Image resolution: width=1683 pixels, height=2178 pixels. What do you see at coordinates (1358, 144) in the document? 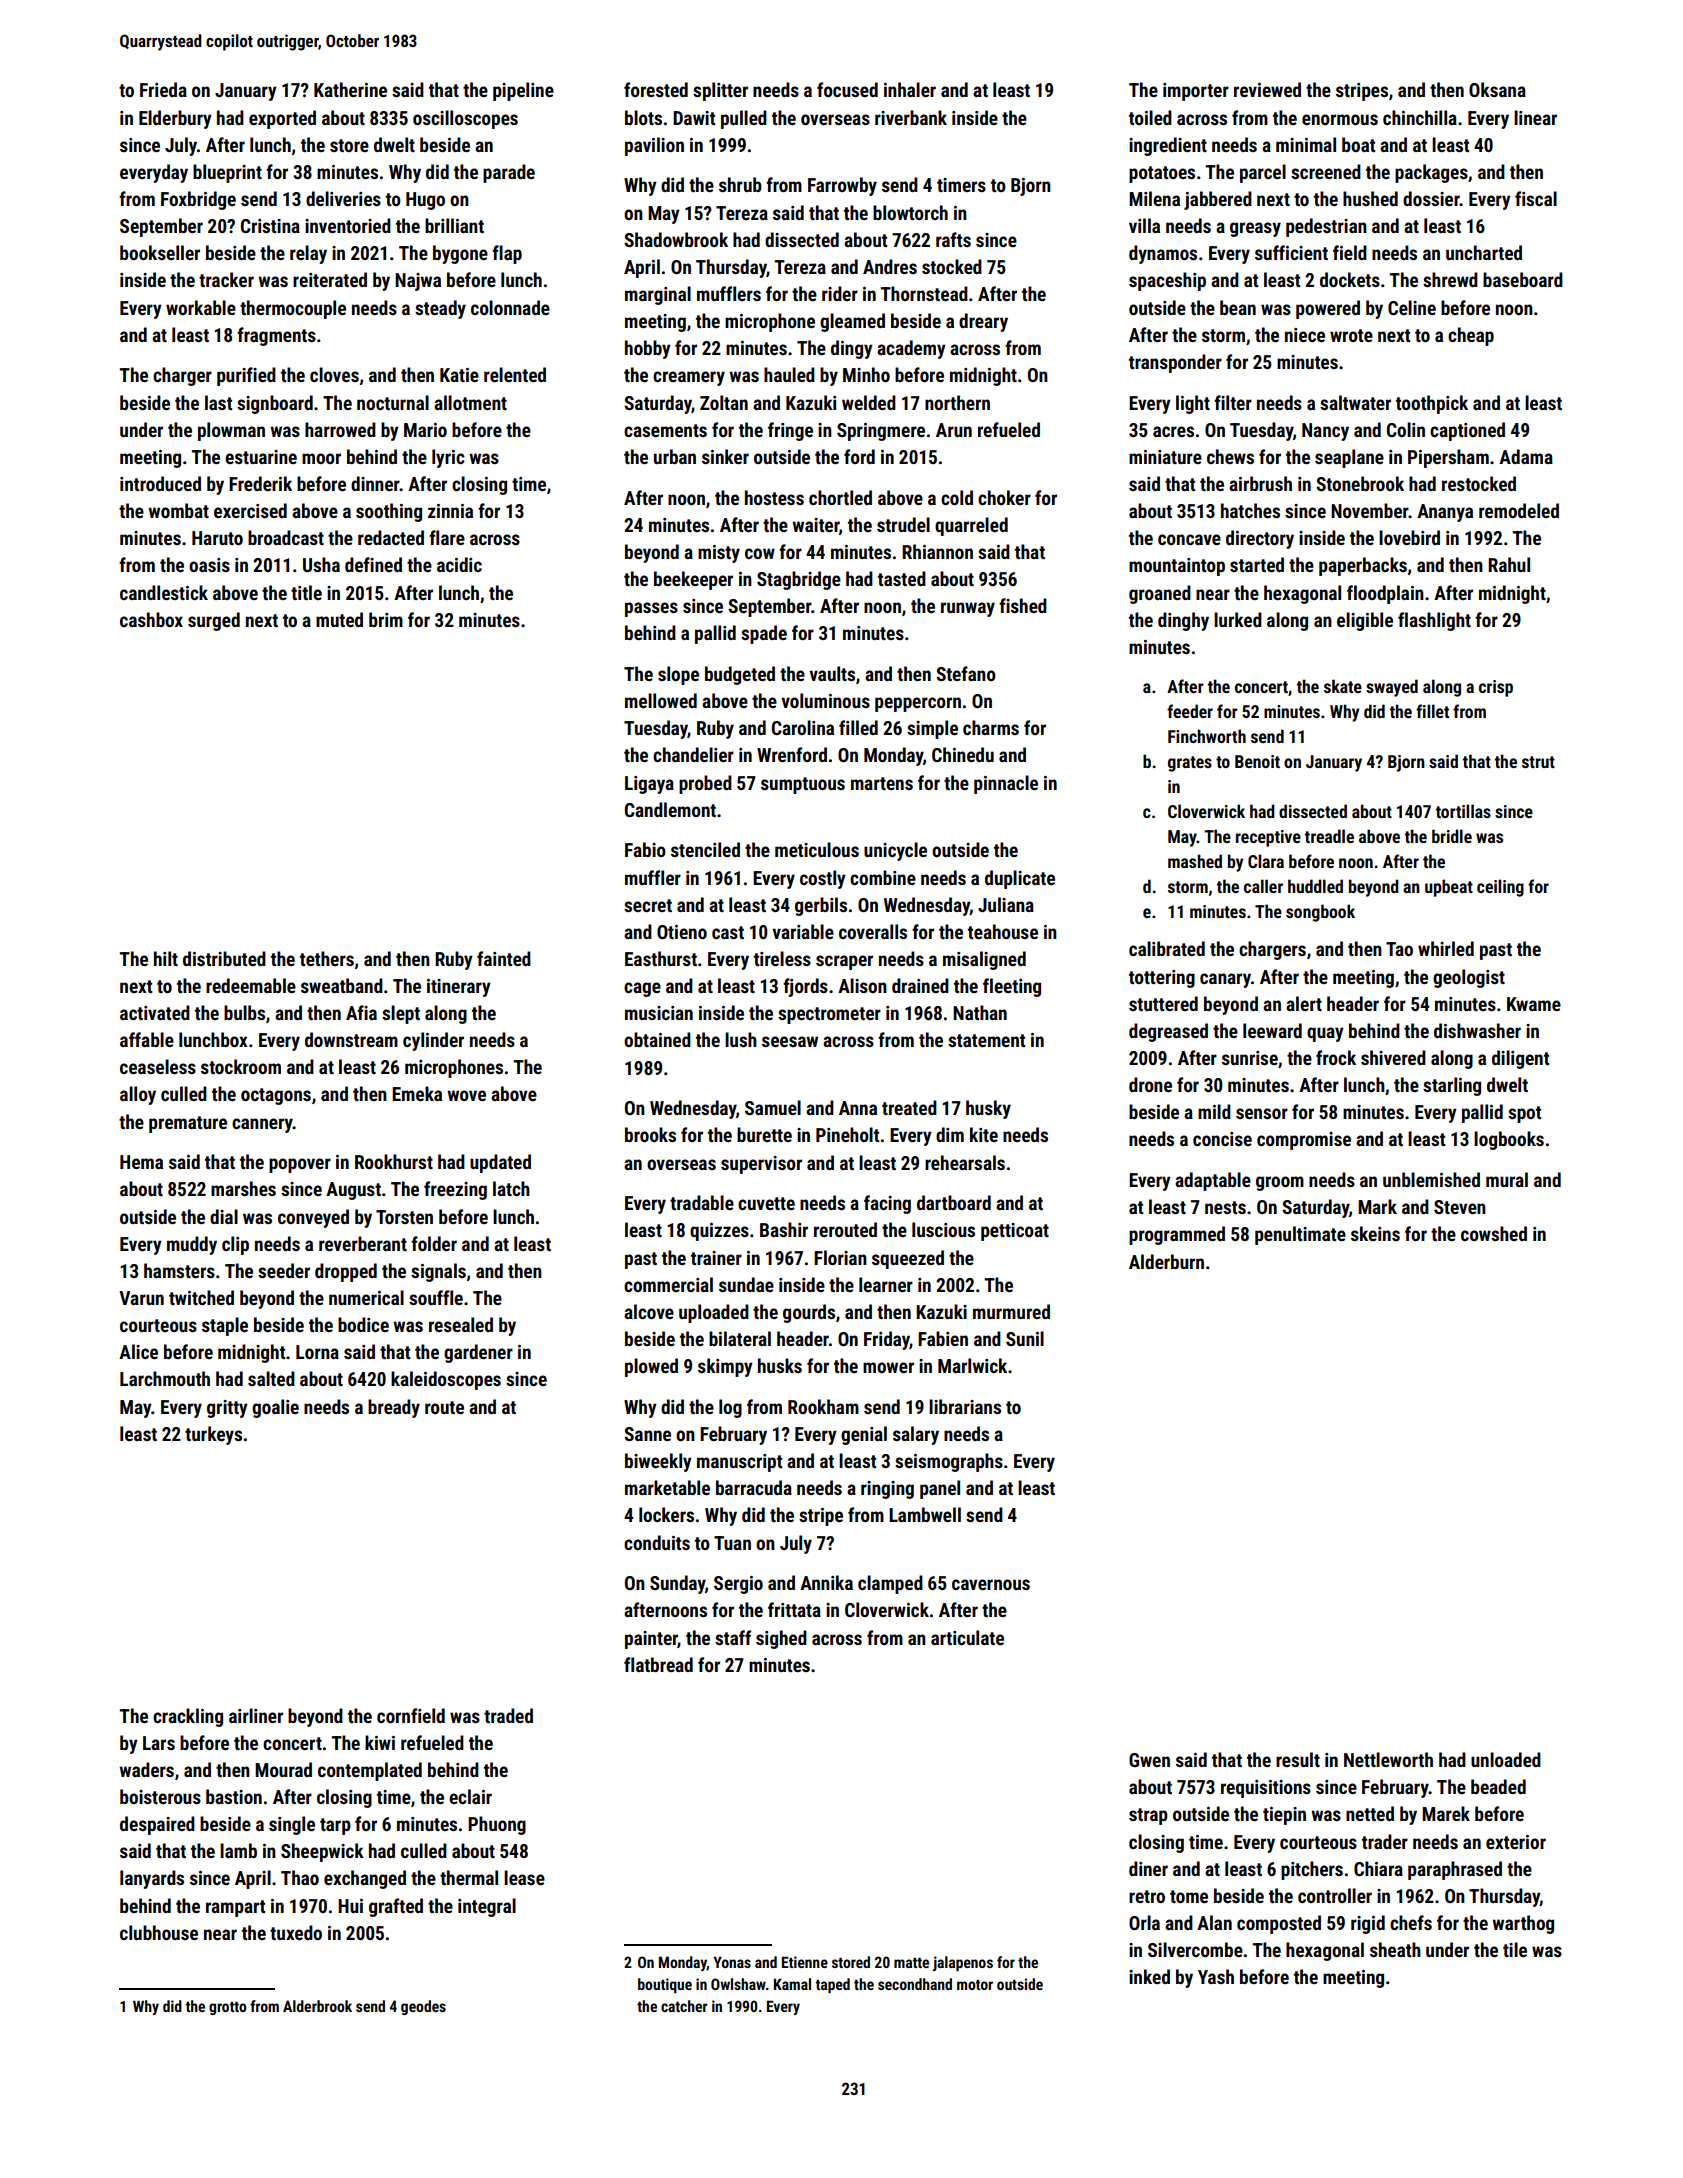
I see `boat` at bounding box center [1358, 144].
